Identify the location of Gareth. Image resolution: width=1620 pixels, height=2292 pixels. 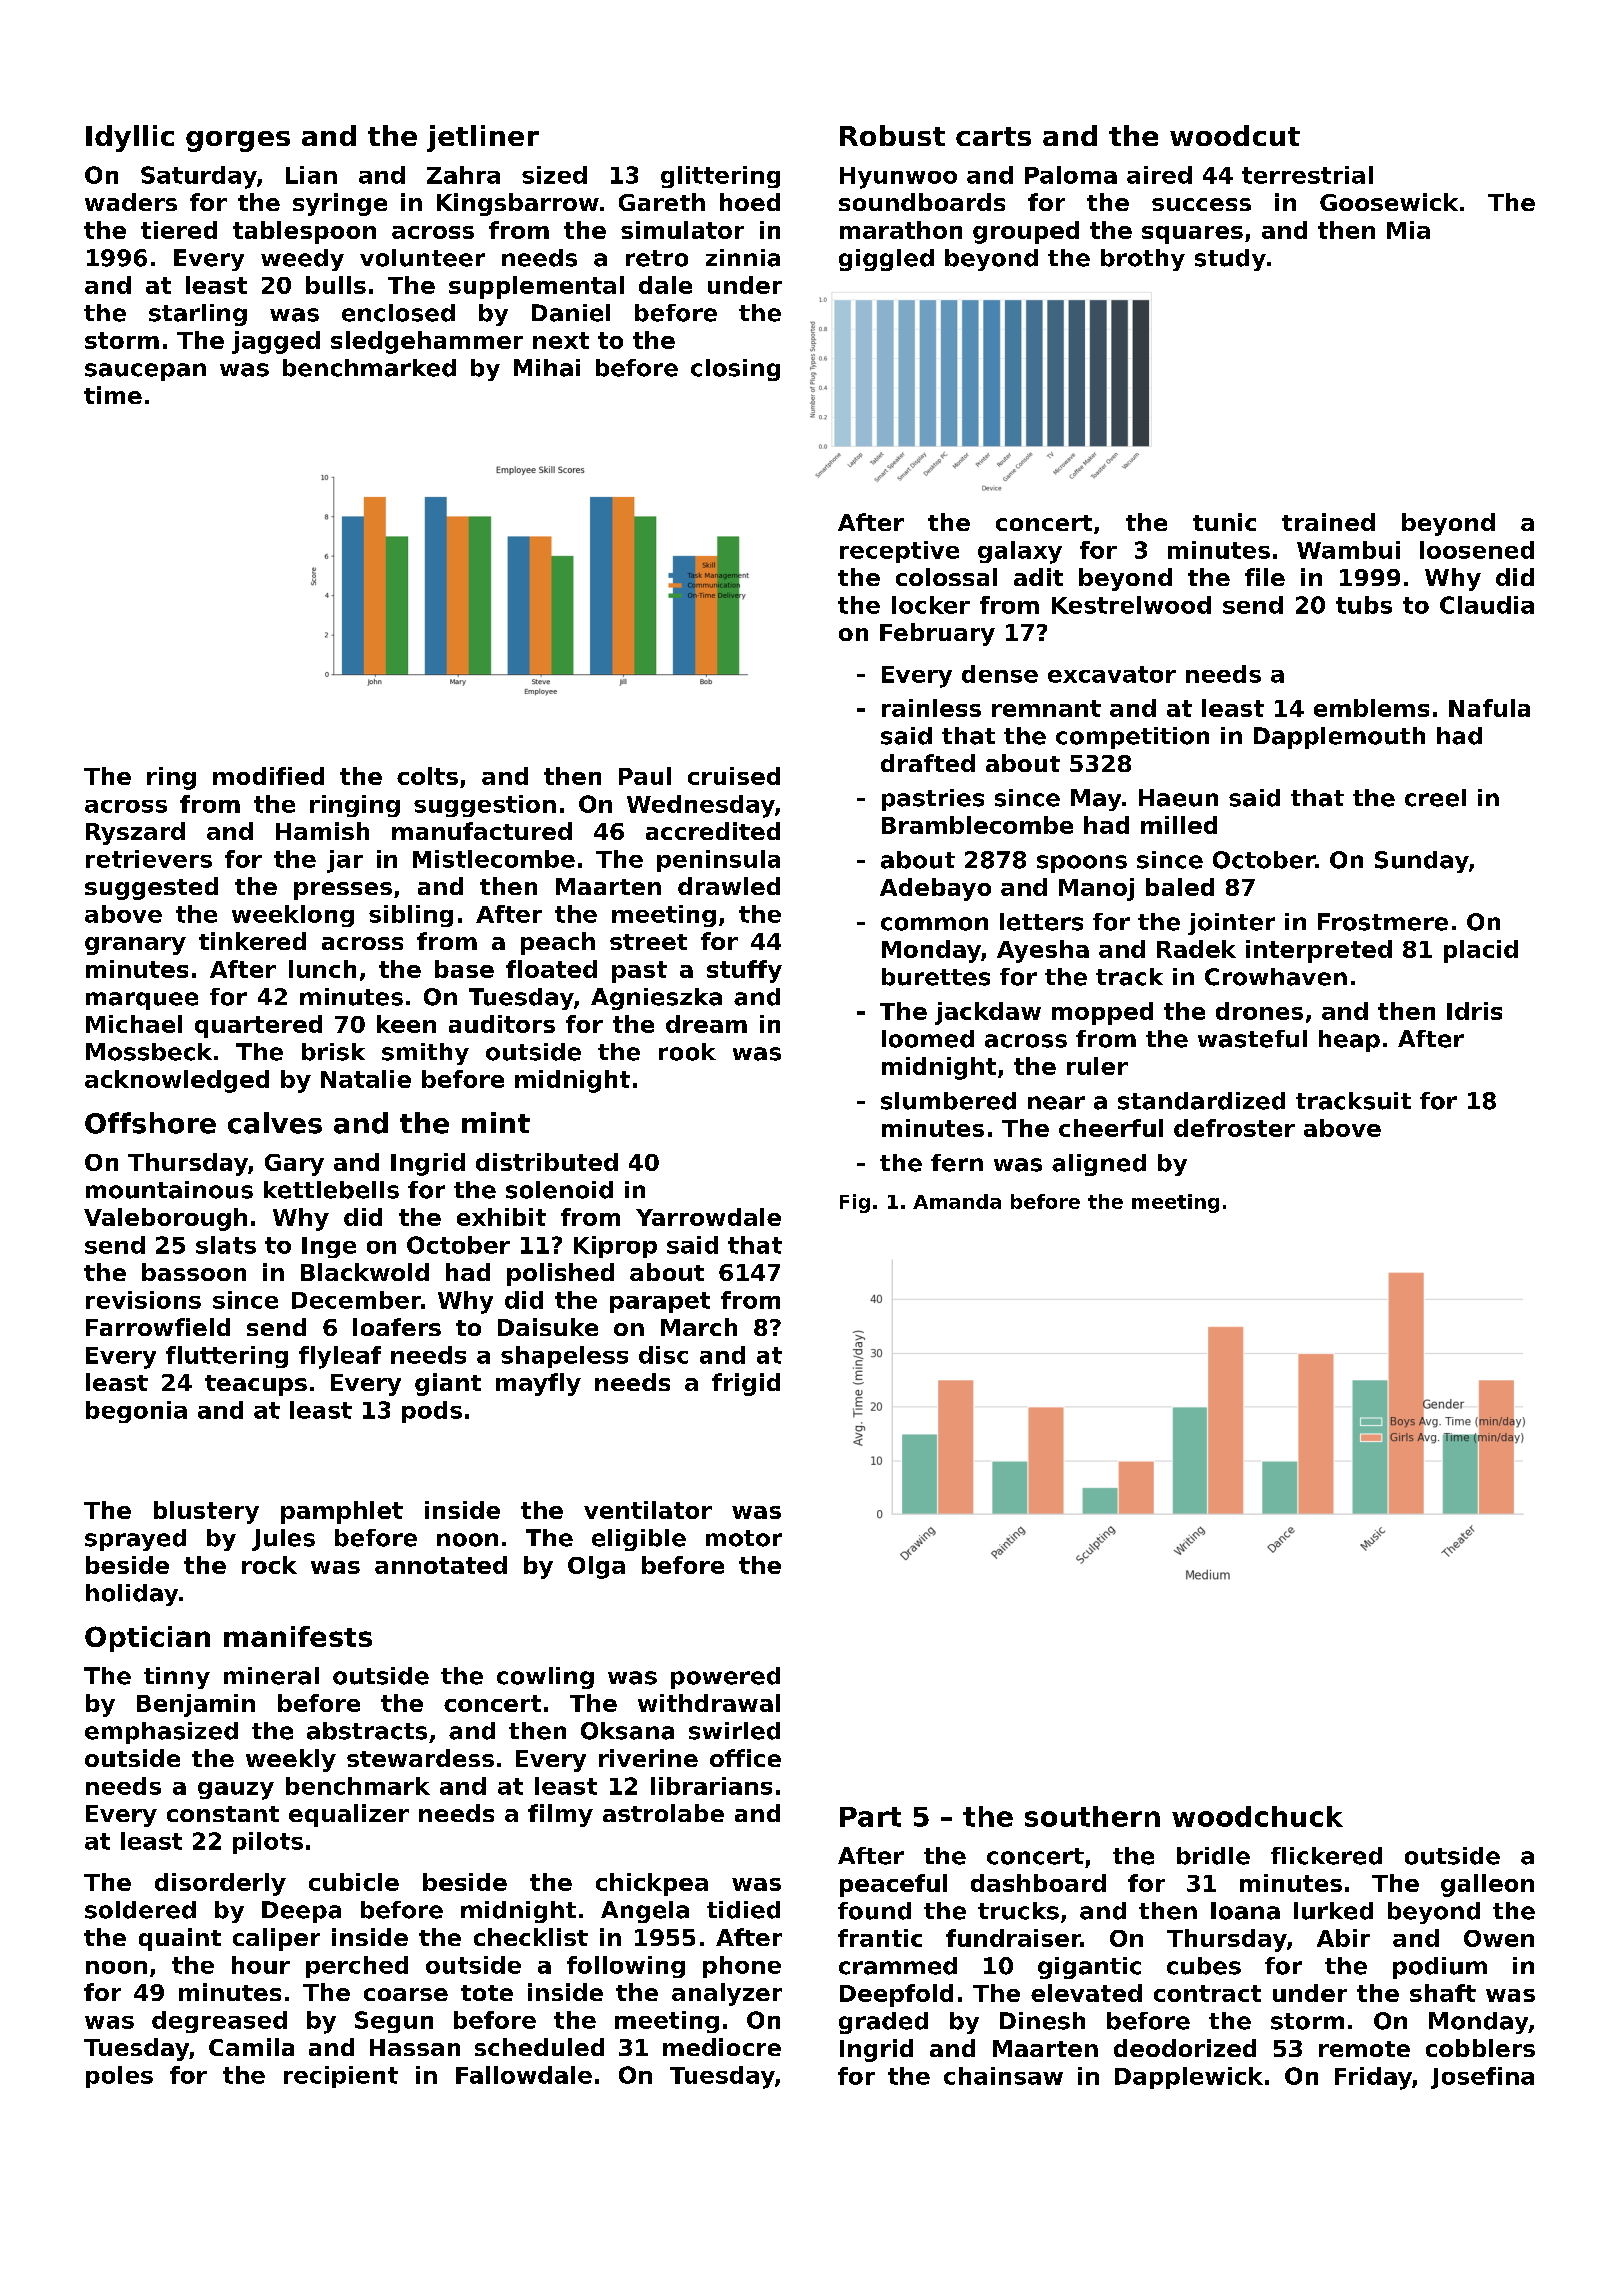
(662, 202).
